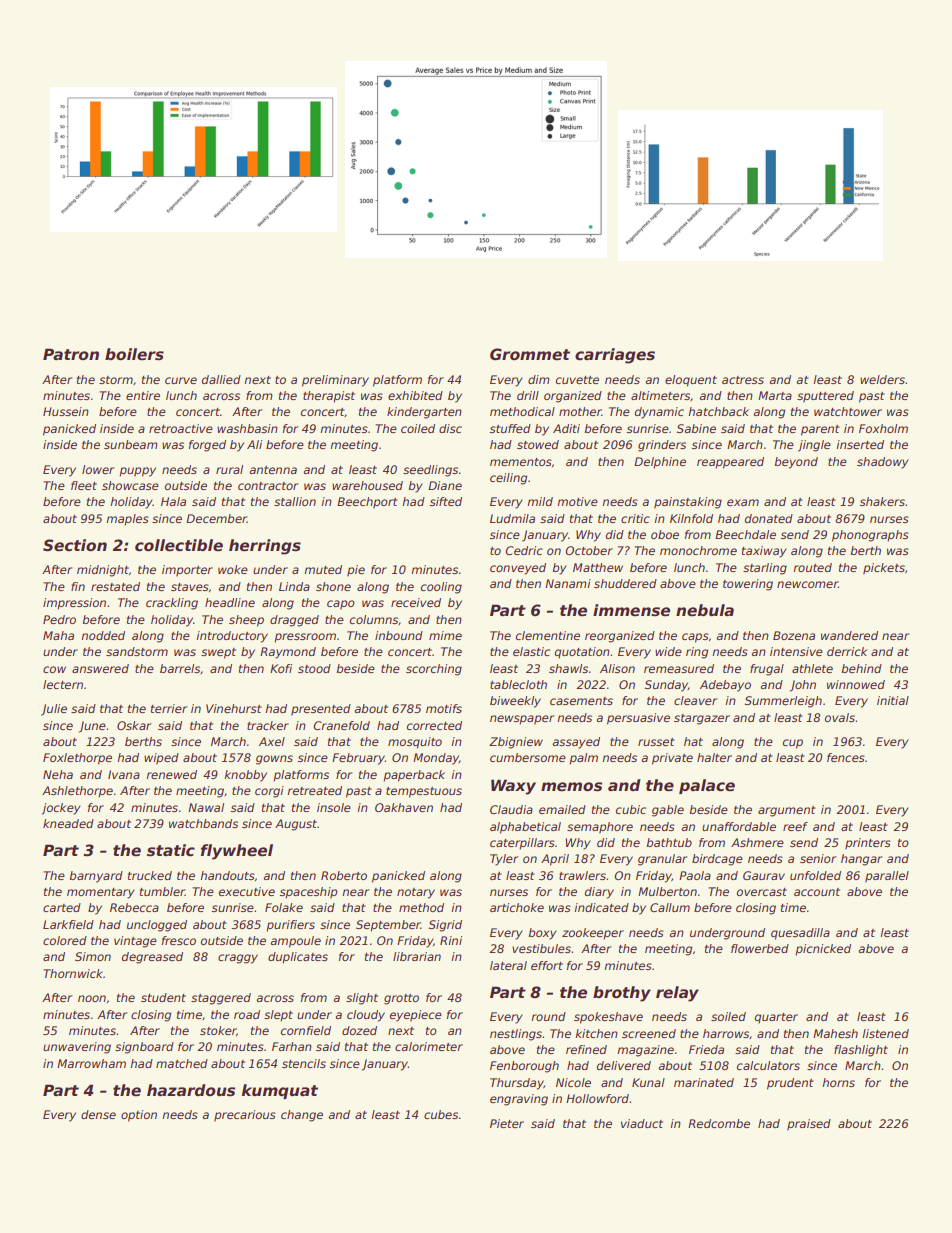  Describe the element at coordinates (504, 860) in the document. I see `Tyler` at that location.
